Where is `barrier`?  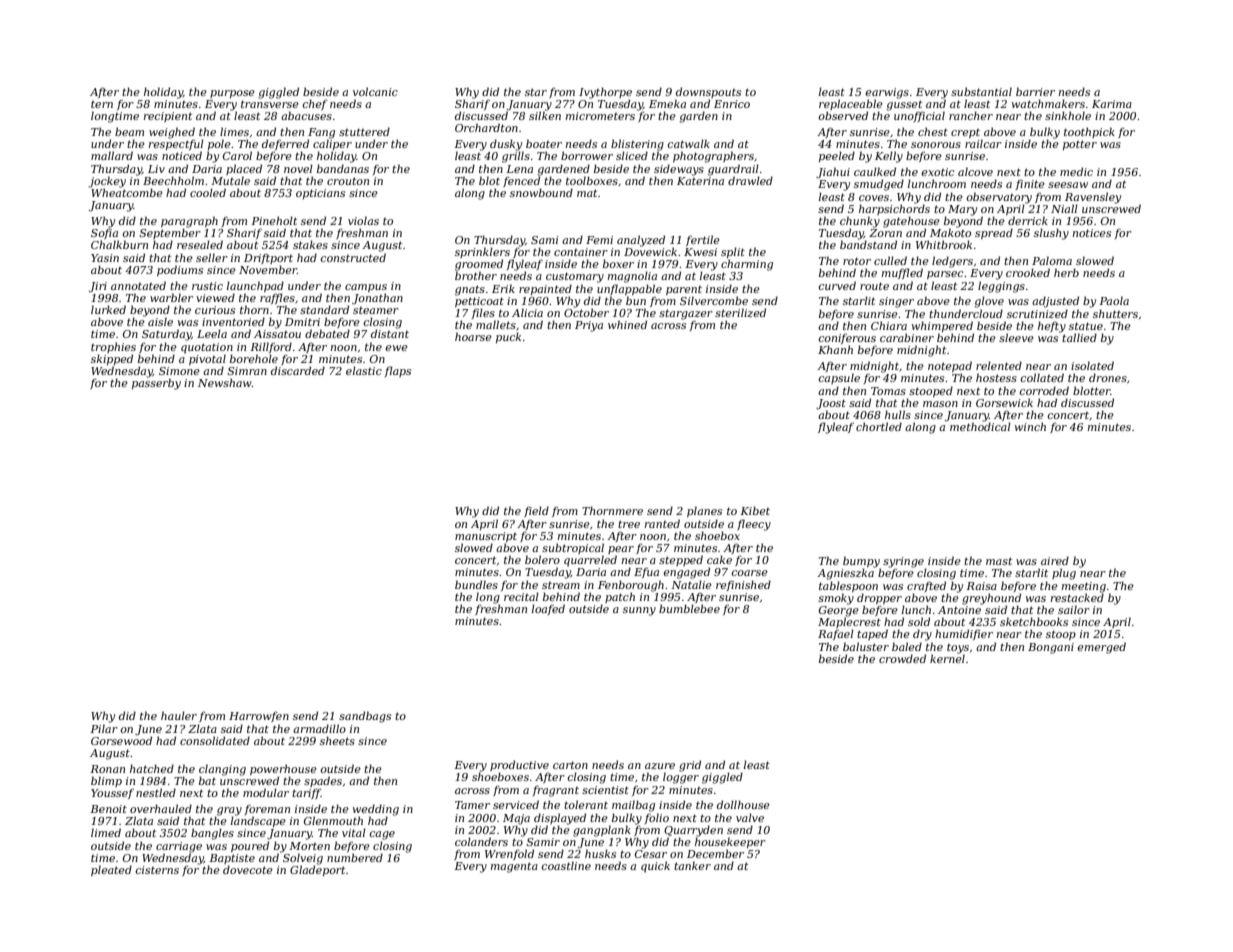
barrier is located at coordinates (1035, 91).
